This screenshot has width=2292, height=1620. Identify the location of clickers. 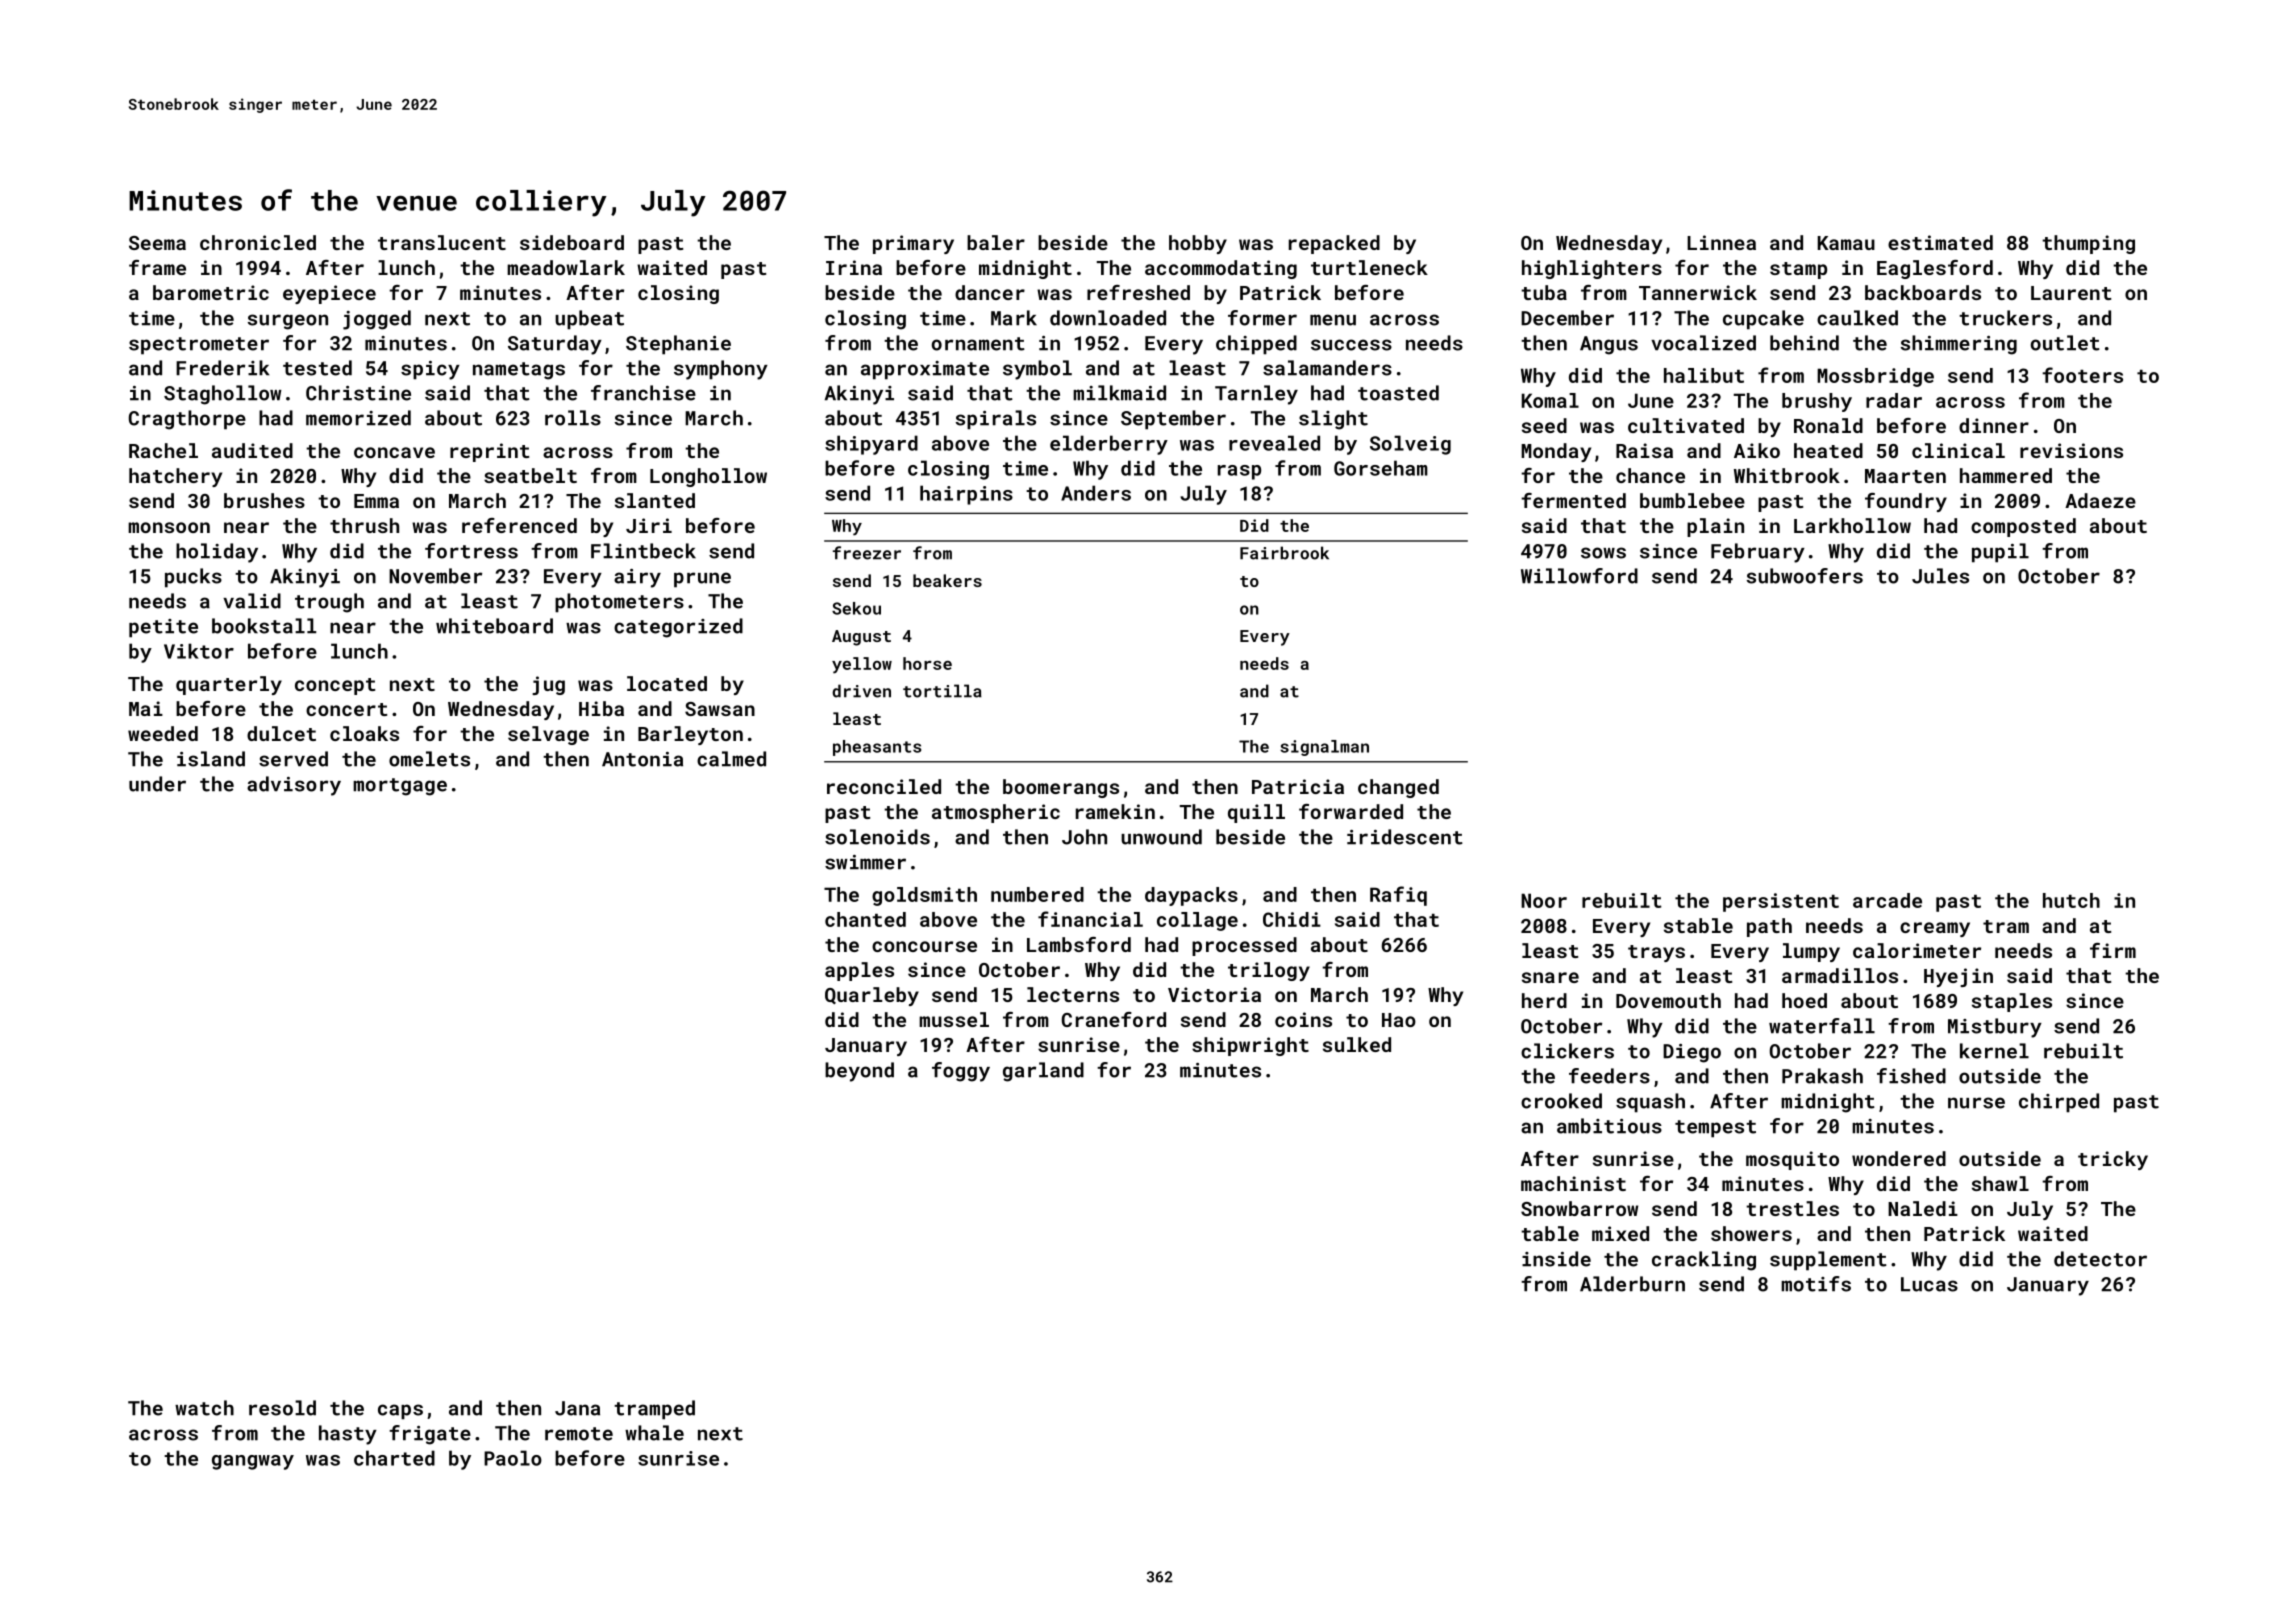
(1567, 1051).
